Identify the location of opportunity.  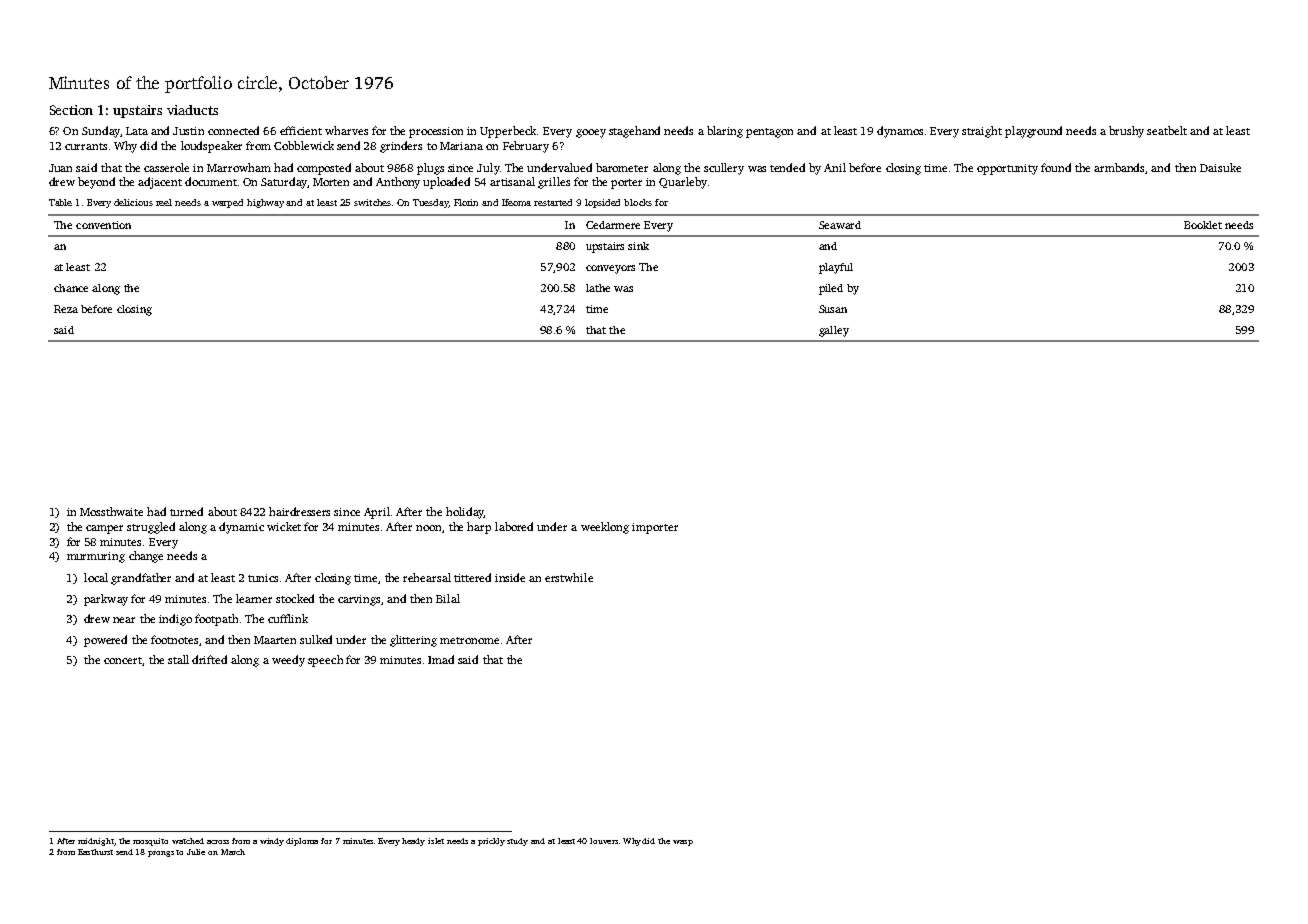
(1007, 169).
